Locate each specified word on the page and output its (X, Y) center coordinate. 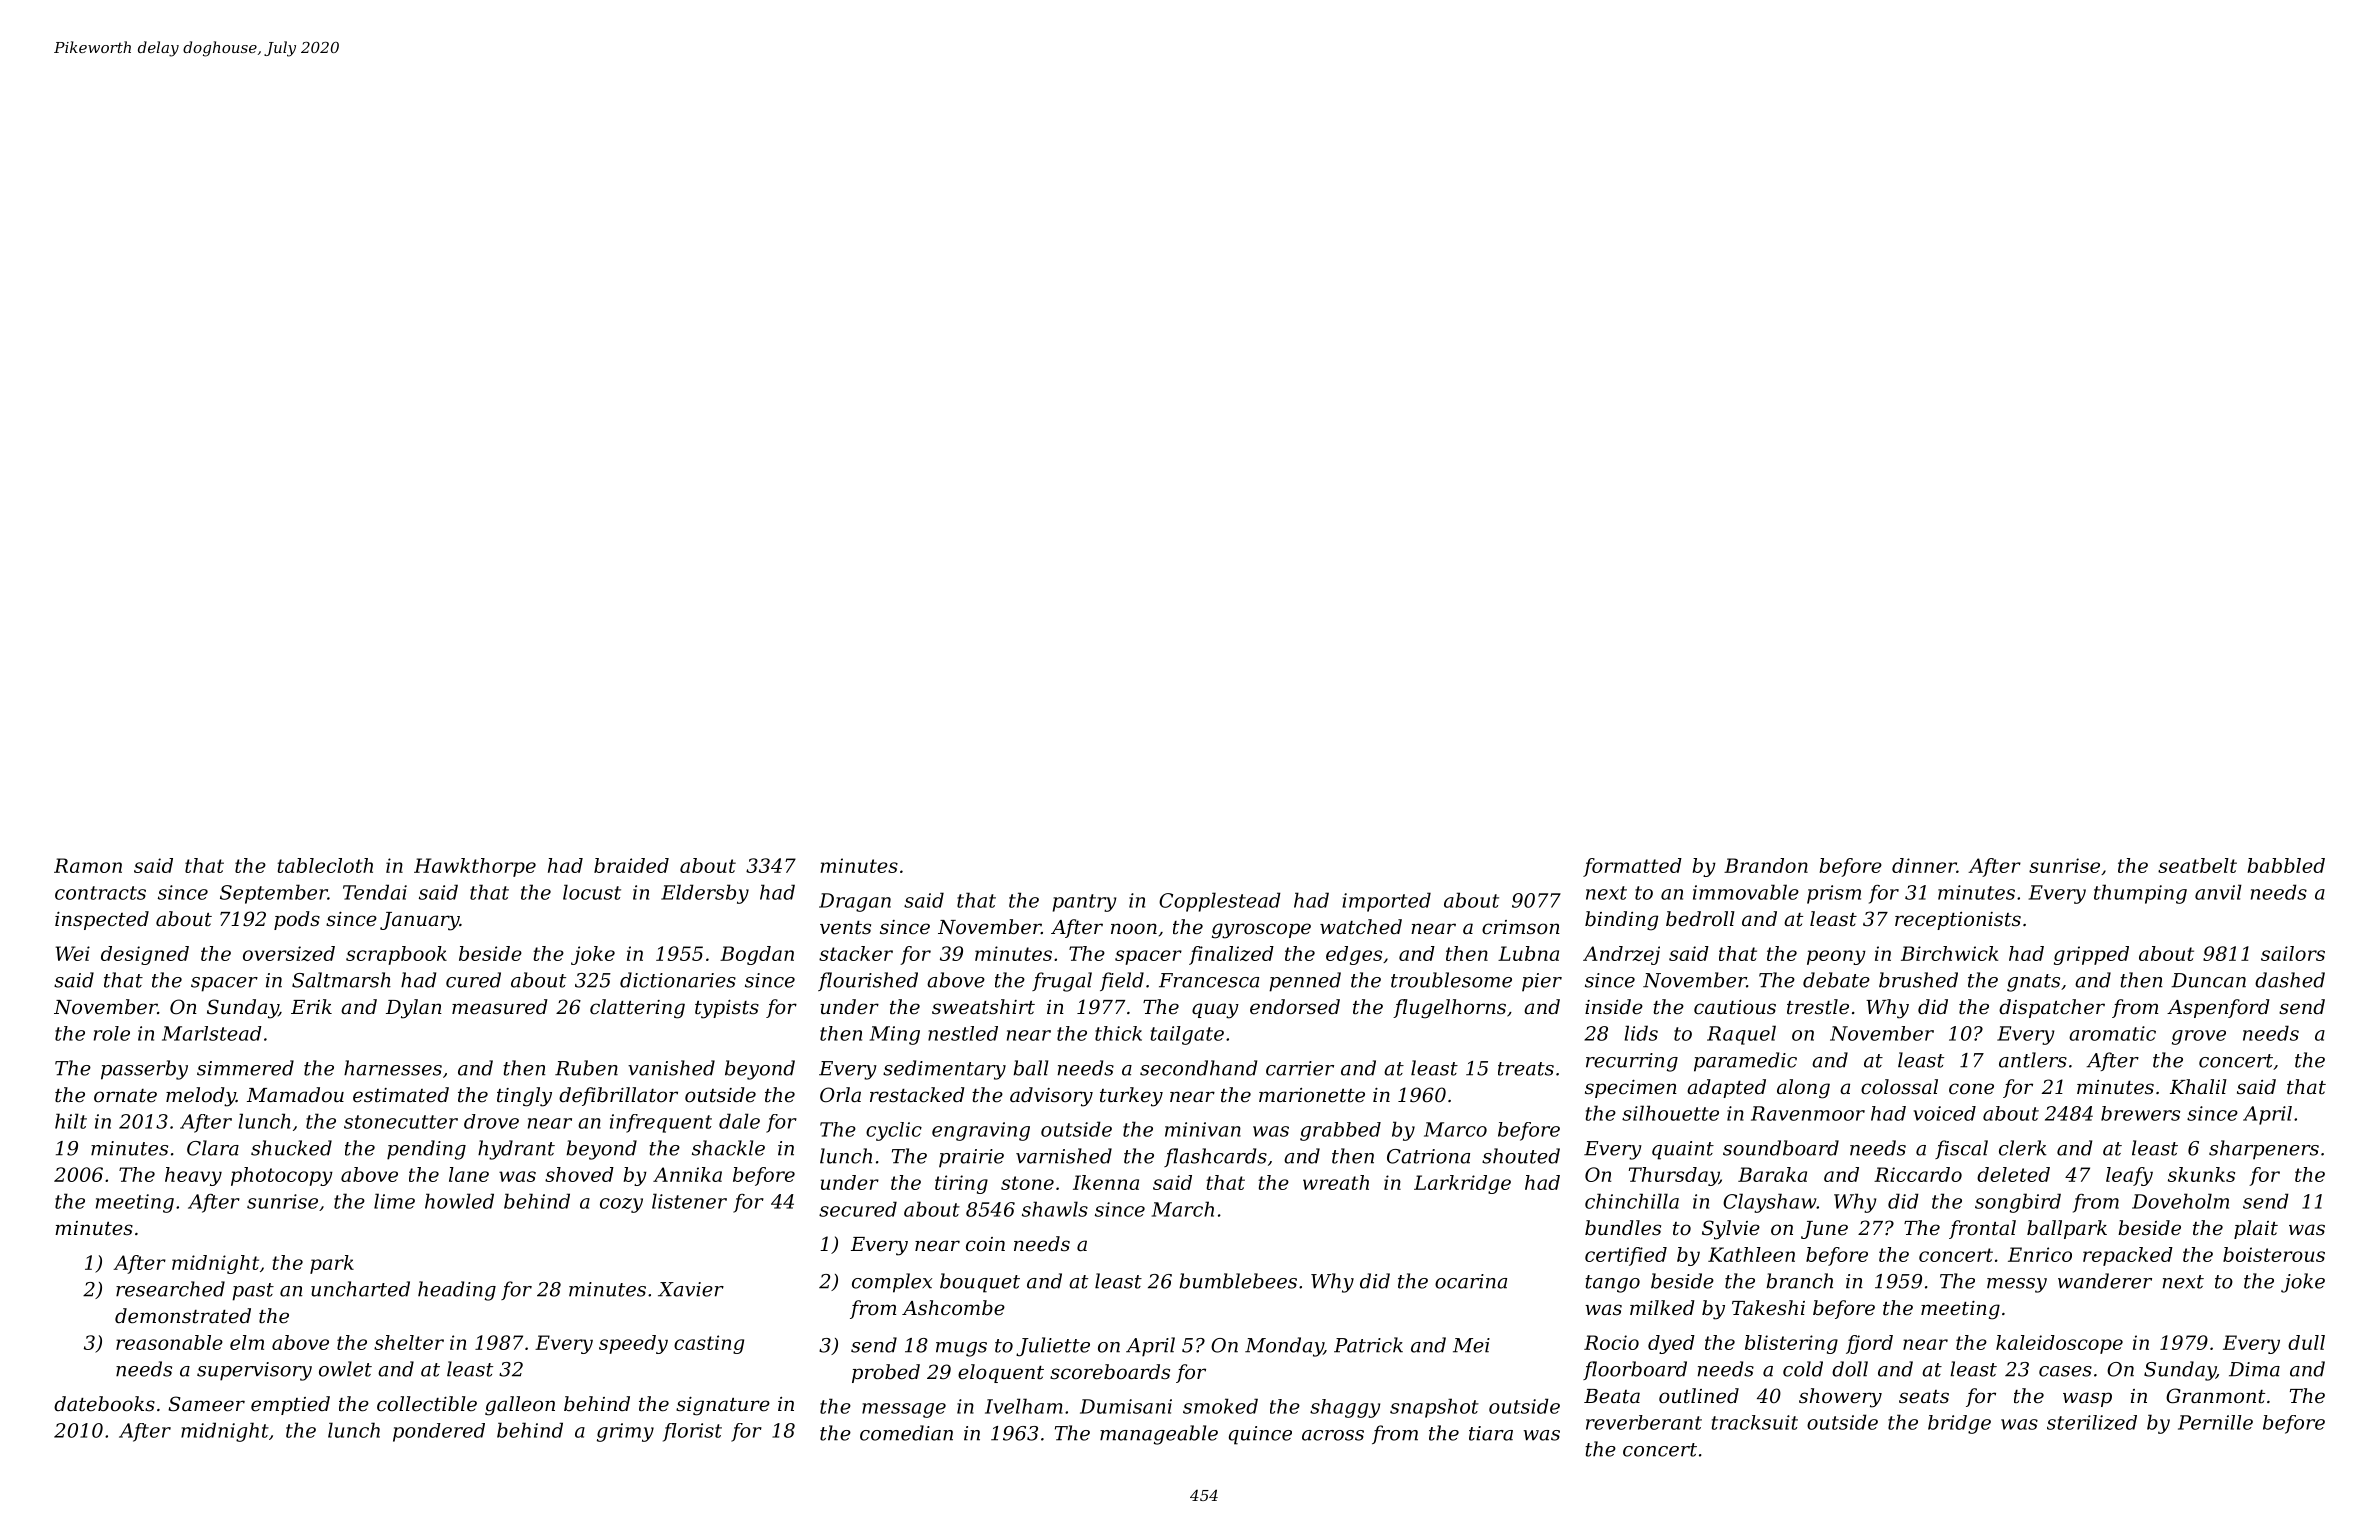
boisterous (2274, 1254)
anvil (2218, 892)
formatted (1632, 867)
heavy (193, 1176)
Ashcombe (953, 1308)
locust (592, 892)
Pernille (2215, 1422)
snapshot (1434, 1408)
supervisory (254, 1371)
